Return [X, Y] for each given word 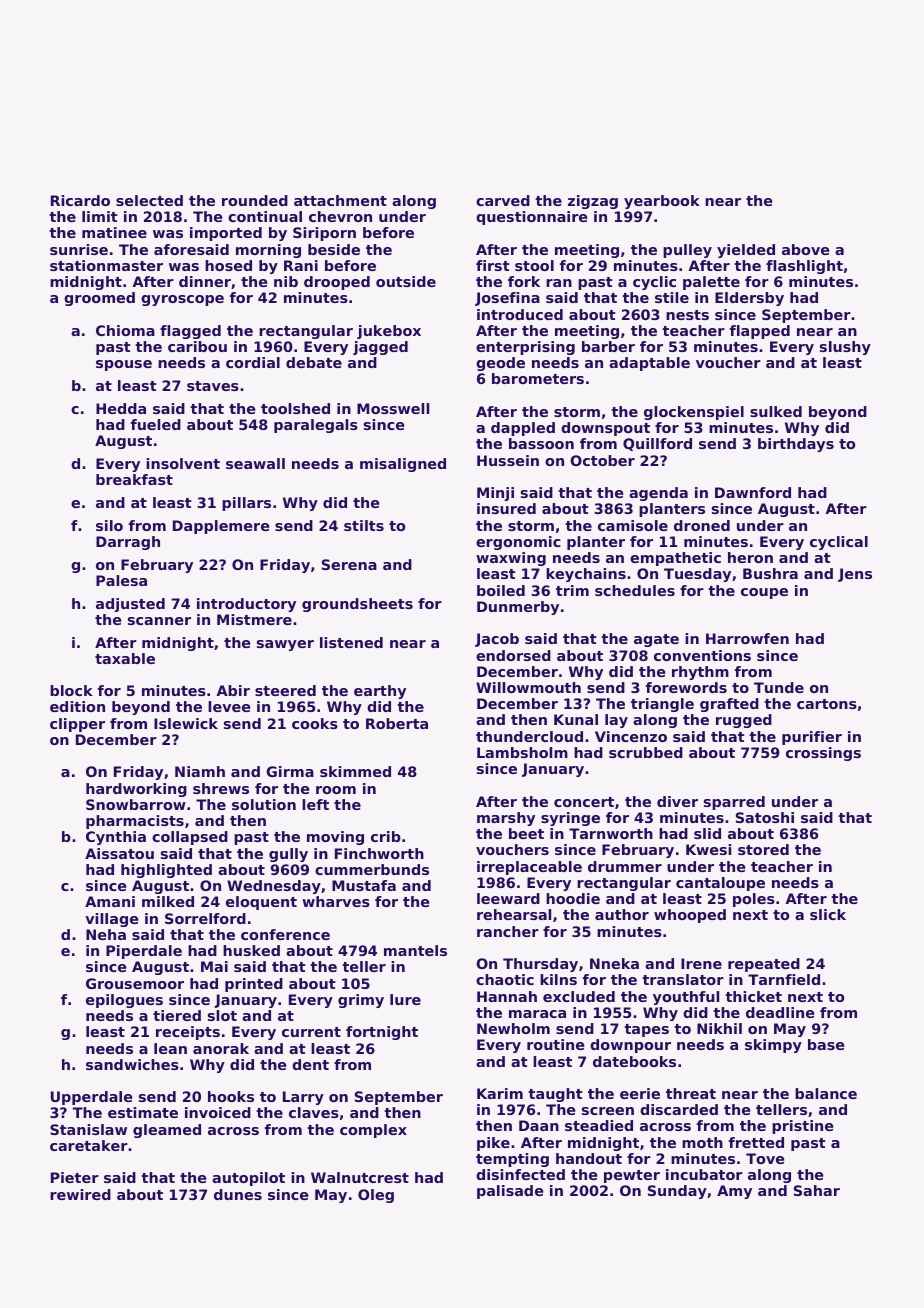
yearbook [662, 202]
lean [170, 1048]
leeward [508, 898]
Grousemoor [135, 983]
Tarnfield [784, 979]
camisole [633, 525]
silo [109, 525]
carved [503, 200]
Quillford [657, 444]
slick [828, 914]
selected [149, 200]
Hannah [507, 996]
